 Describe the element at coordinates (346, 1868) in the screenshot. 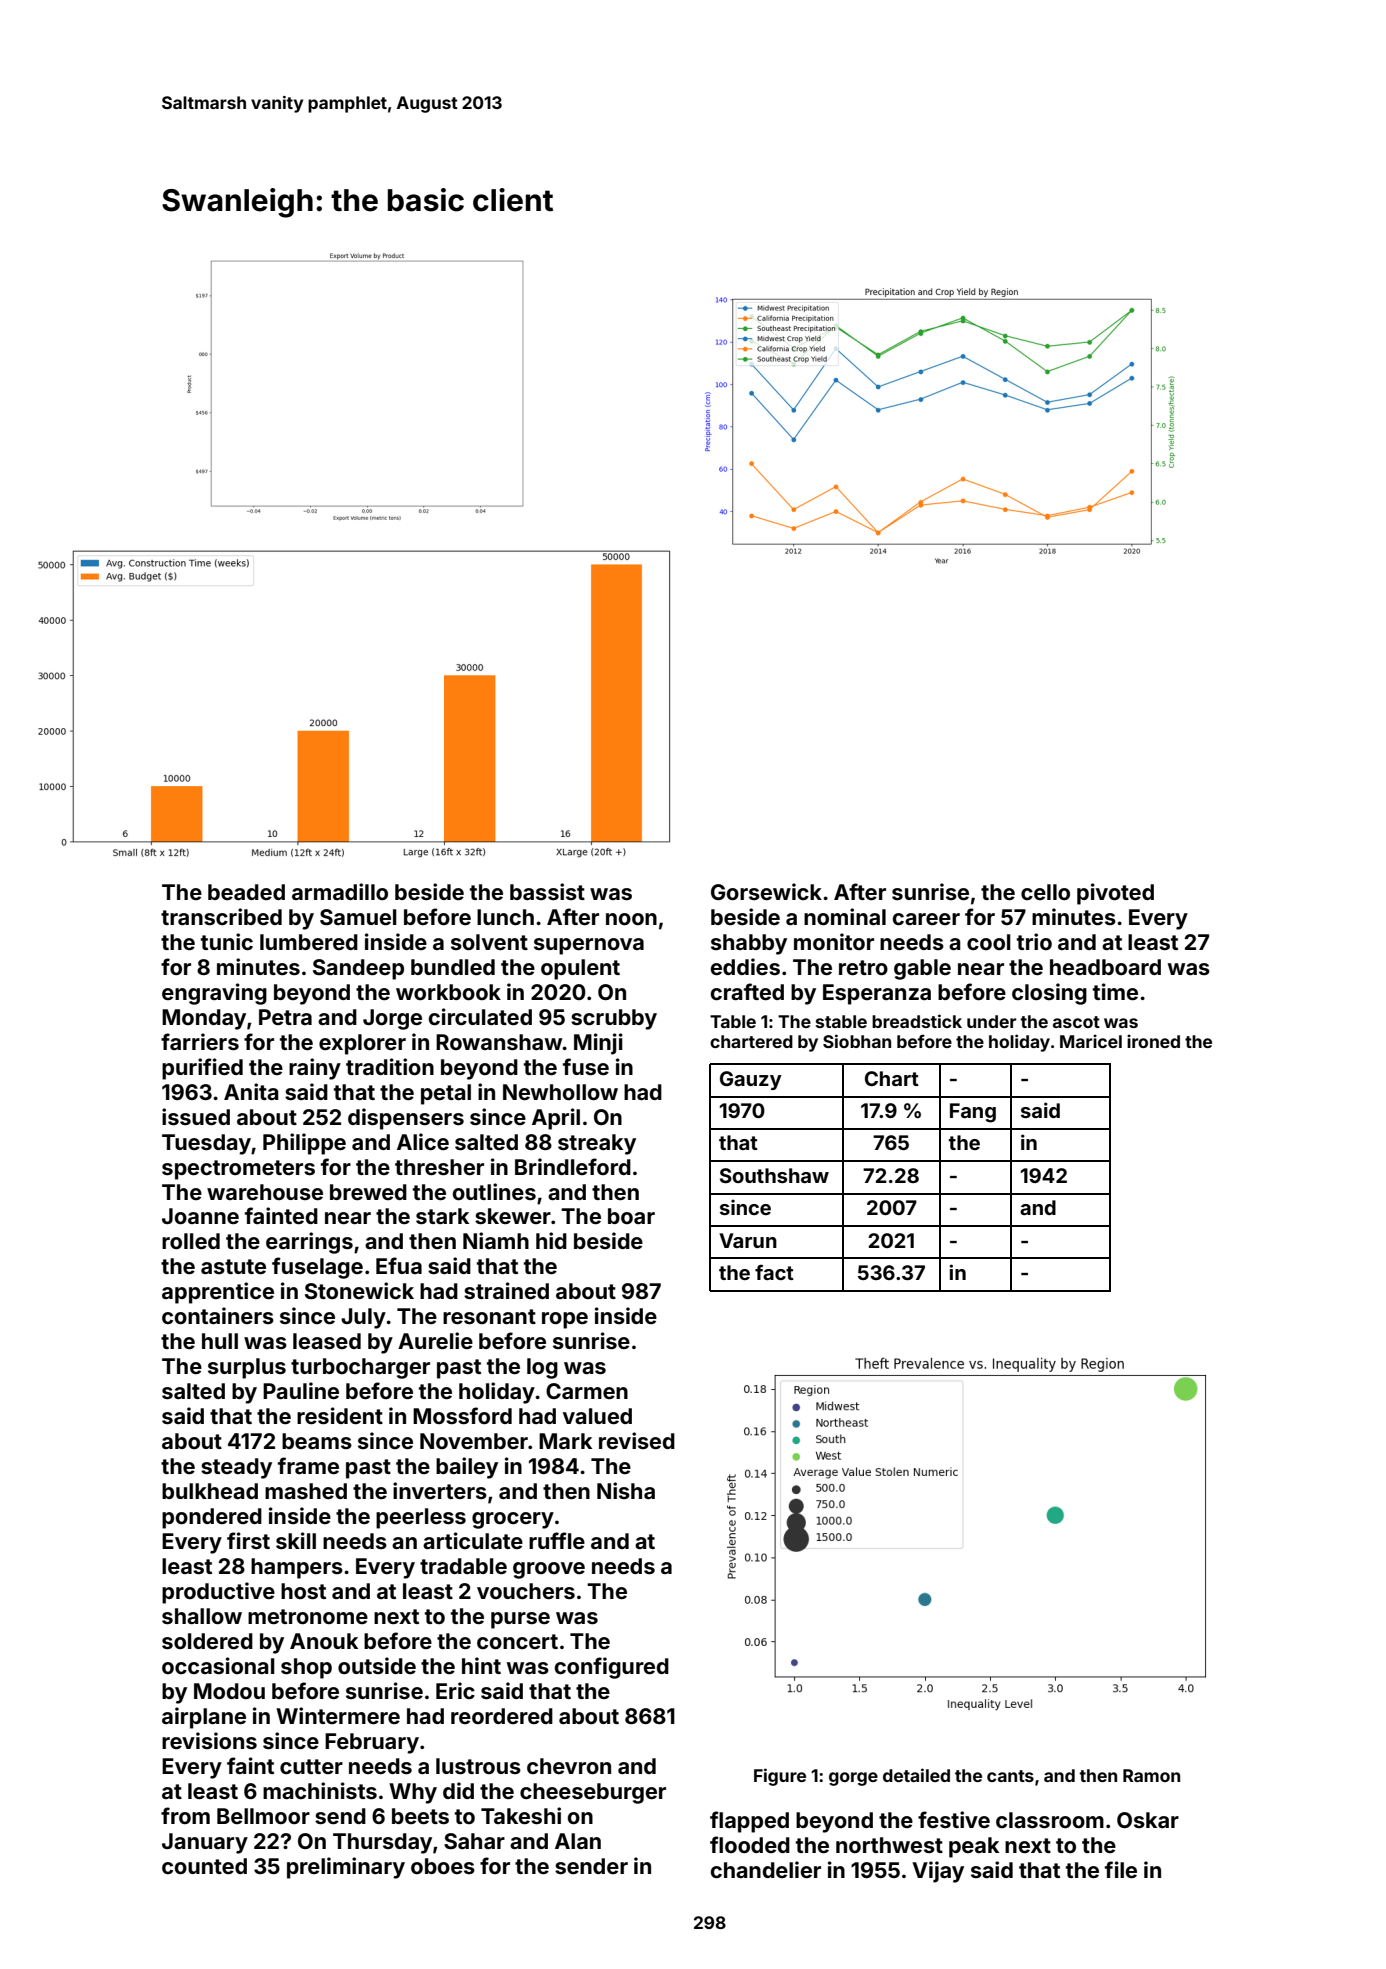

I see `preliminary` at that location.
